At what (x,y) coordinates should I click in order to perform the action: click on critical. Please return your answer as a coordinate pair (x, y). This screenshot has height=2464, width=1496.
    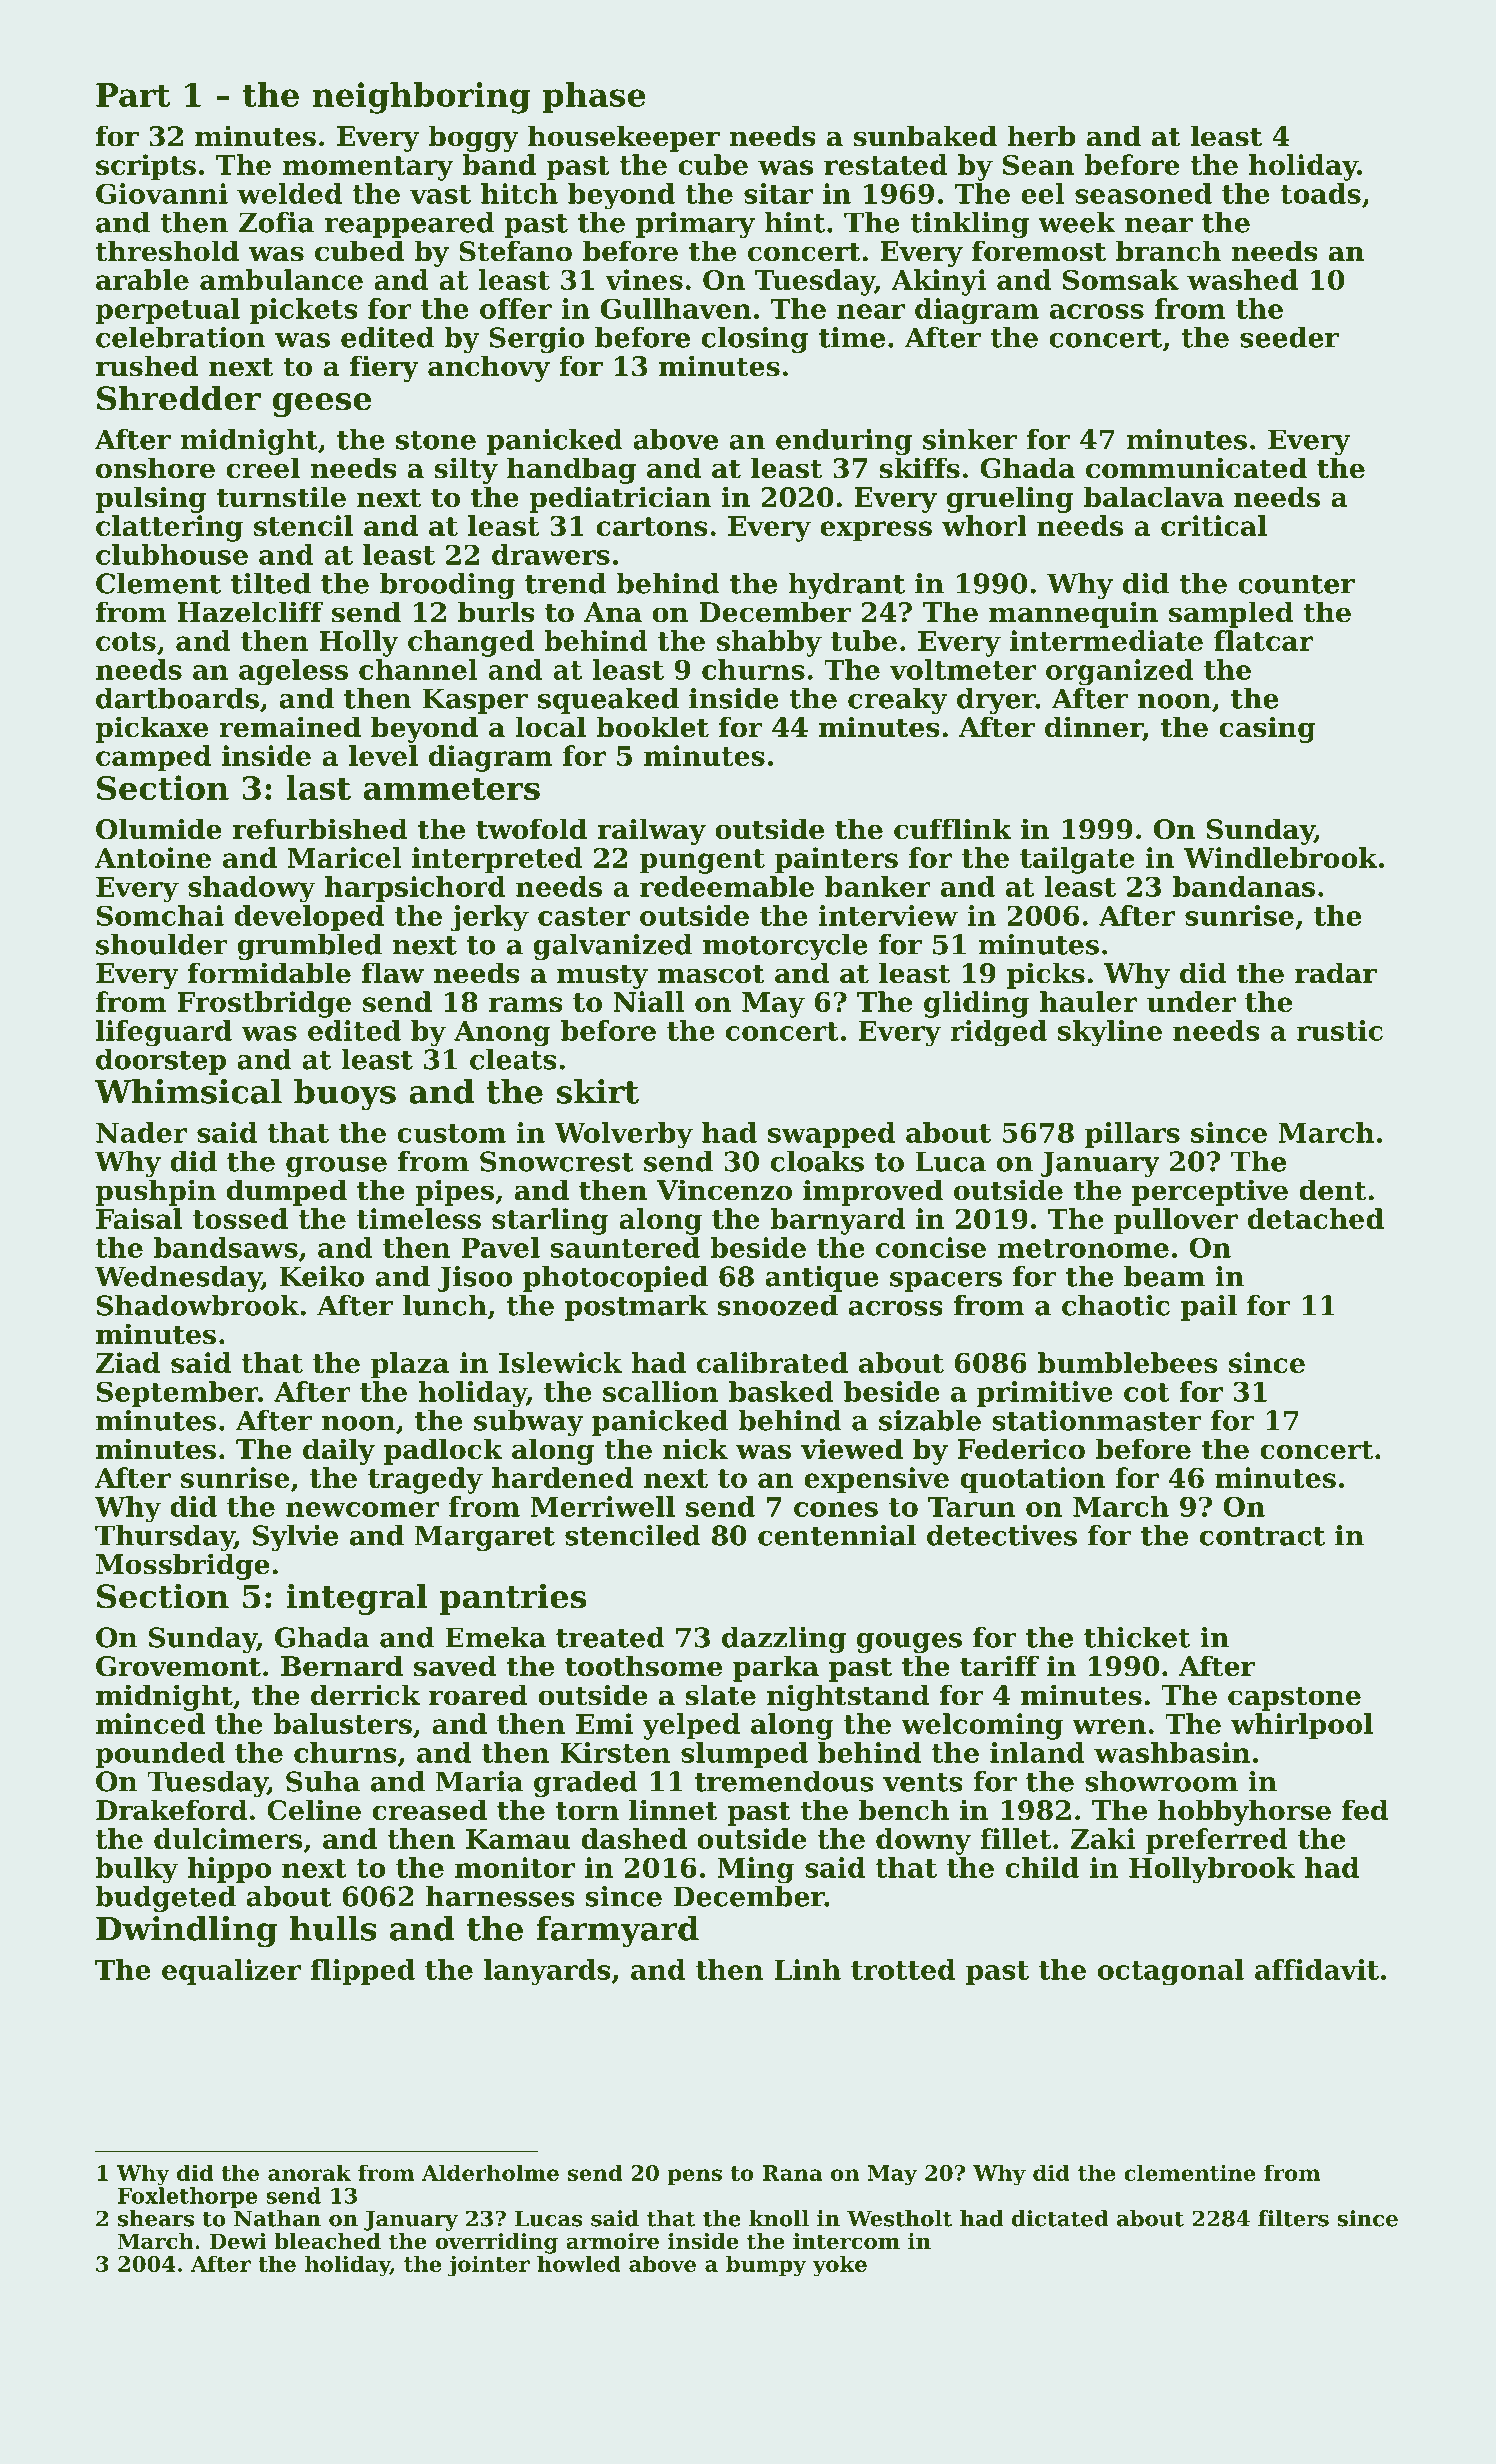
    Looking at the image, I should click on (1214, 525).
